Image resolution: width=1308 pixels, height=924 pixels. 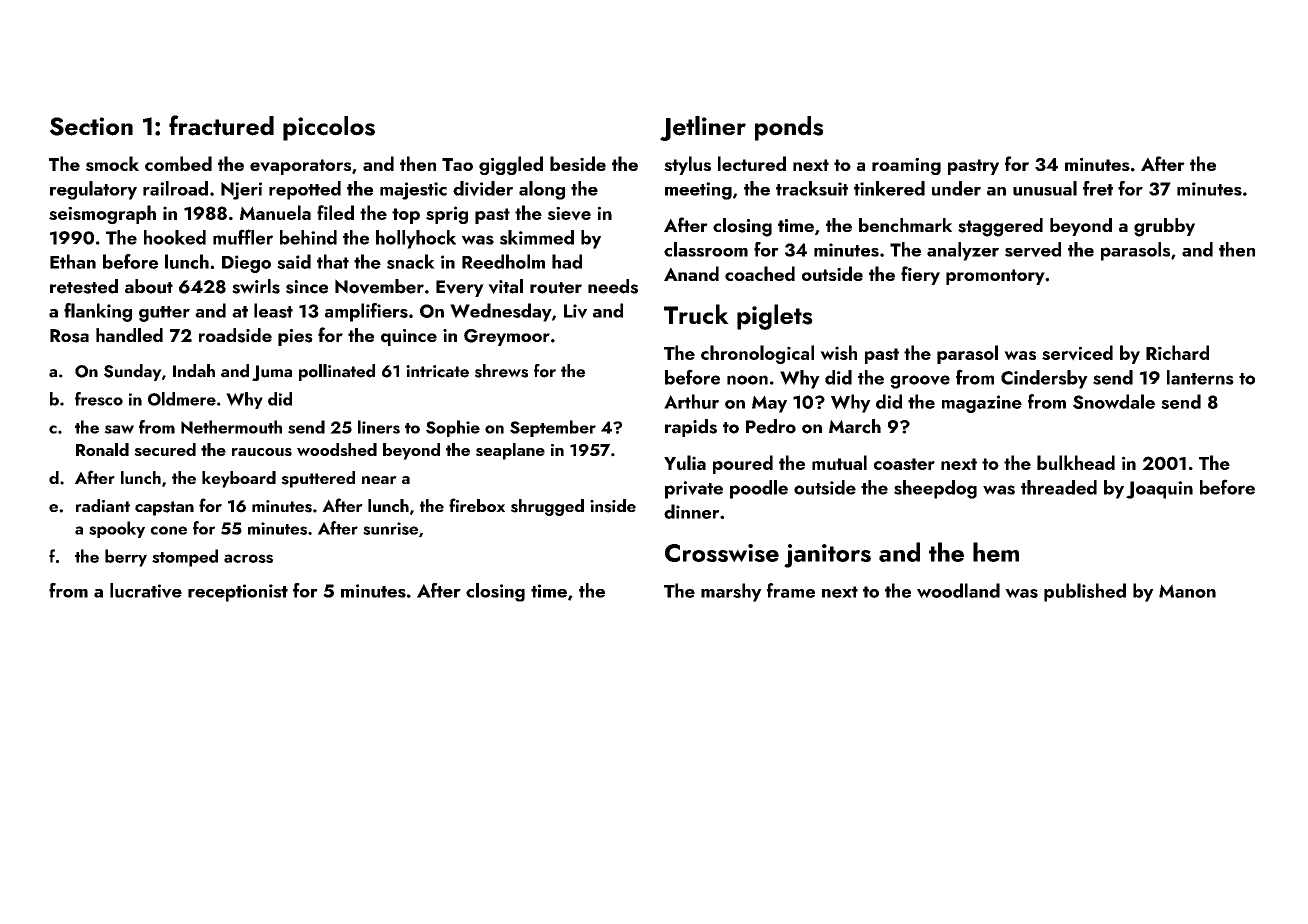 What do you see at coordinates (706, 249) in the screenshot?
I see `classroom` at bounding box center [706, 249].
